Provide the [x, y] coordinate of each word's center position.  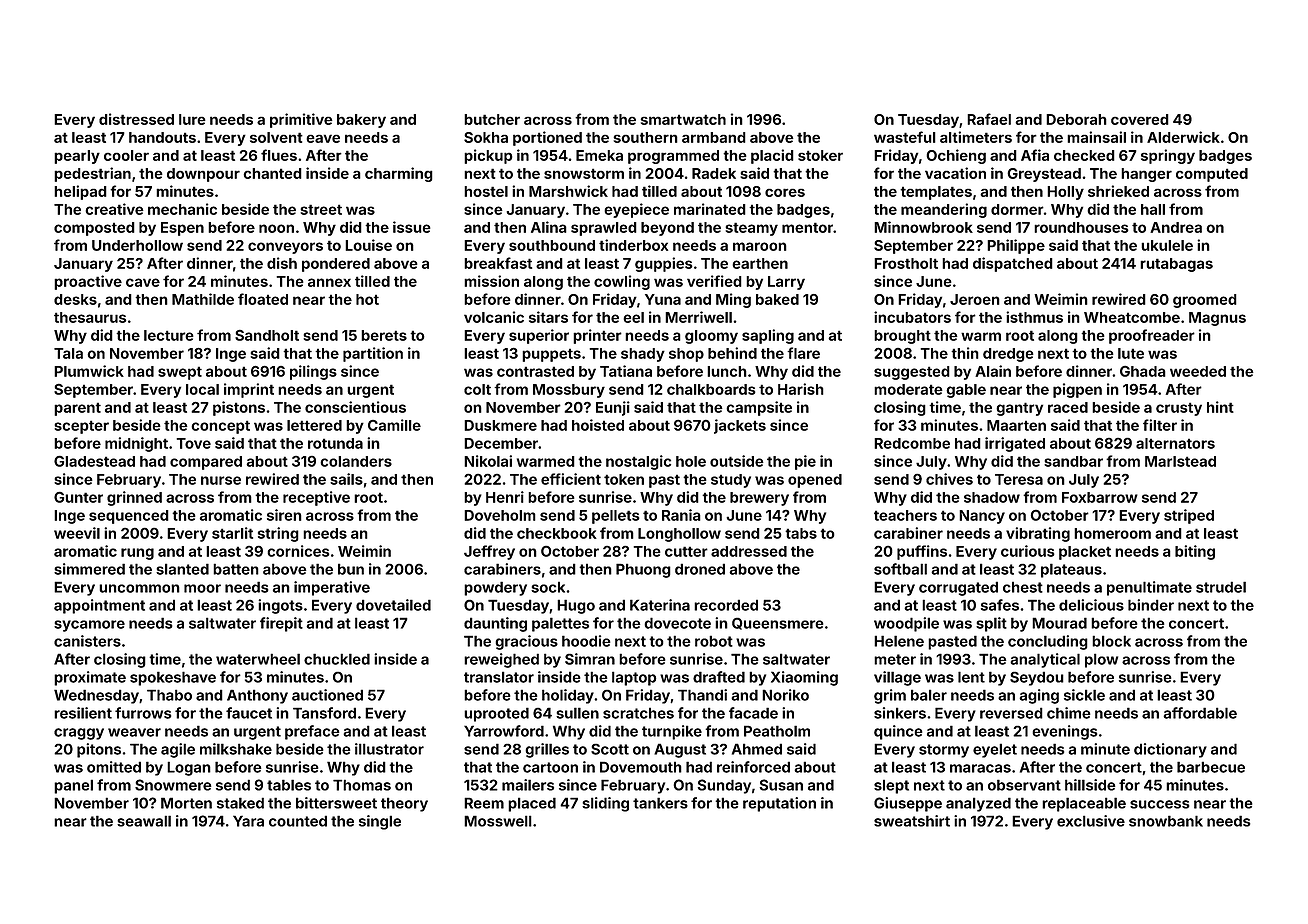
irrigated [1015, 444]
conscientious [355, 407]
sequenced [129, 517]
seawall [144, 821]
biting [1195, 552]
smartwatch [683, 119]
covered [1140, 119]
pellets [616, 517]
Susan [781, 785]
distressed [136, 119]
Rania [681, 515]
